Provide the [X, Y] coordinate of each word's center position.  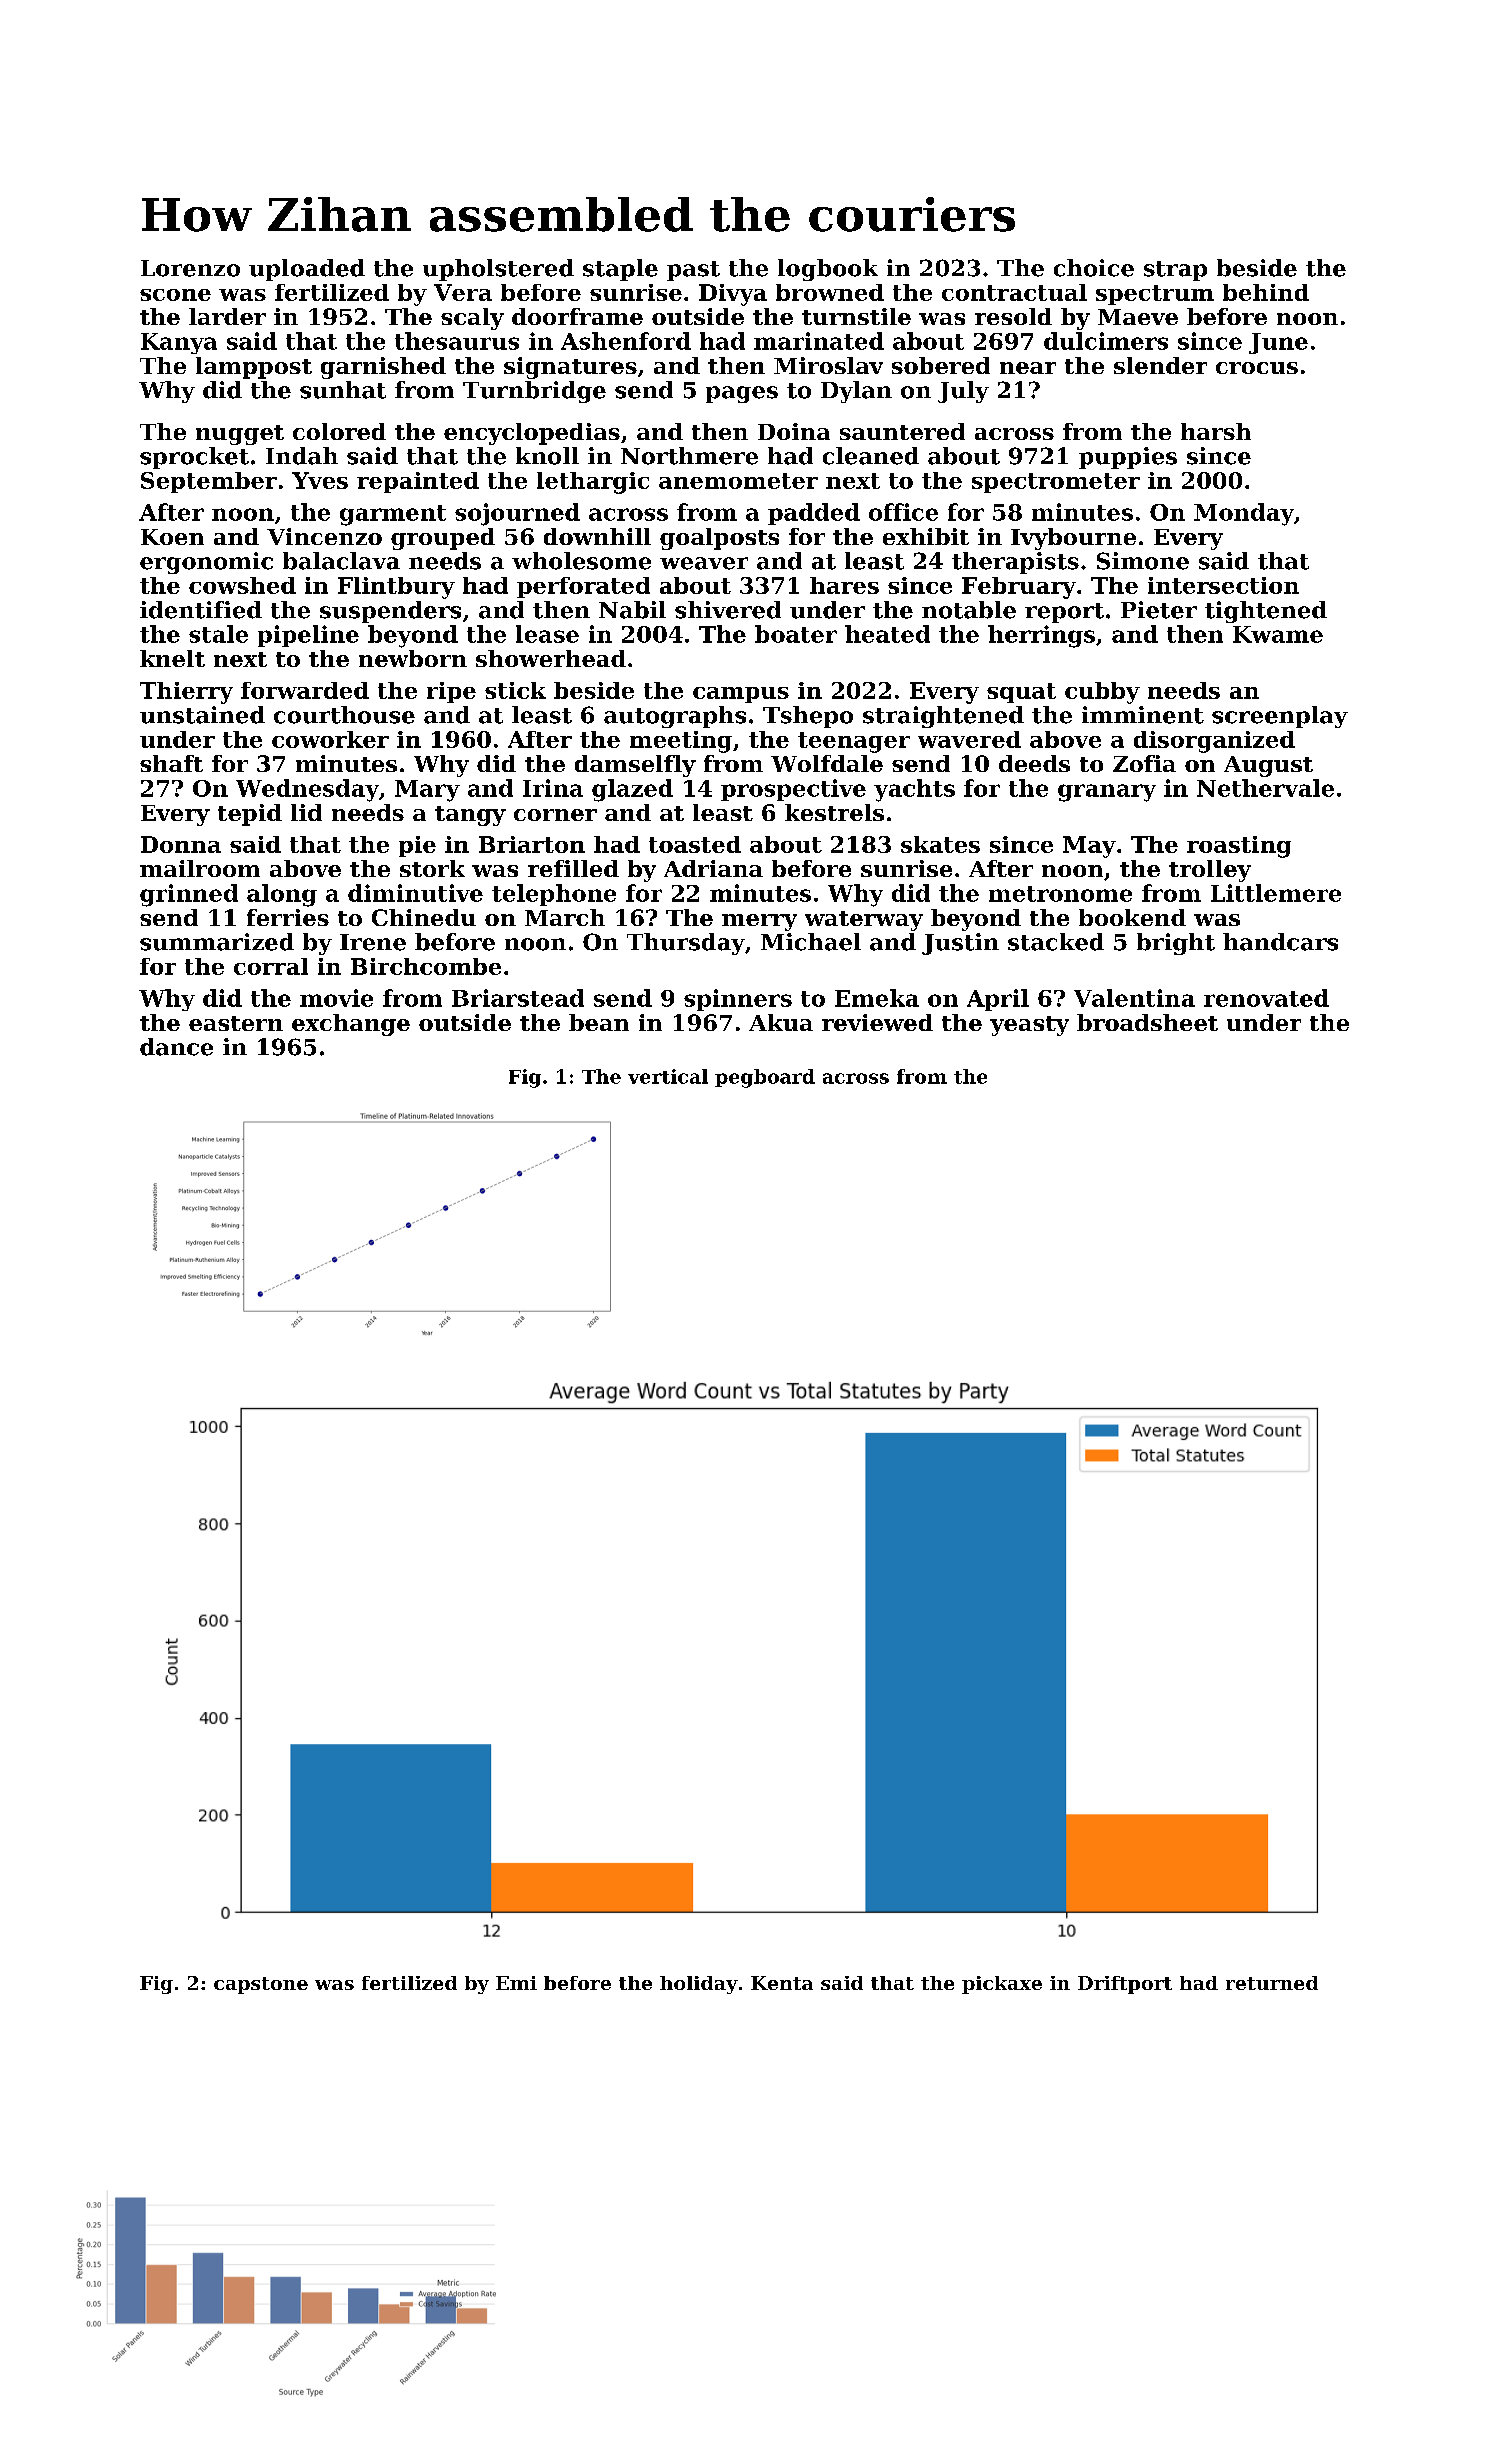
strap [1175, 271]
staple [620, 270]
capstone [261, 1985]
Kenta [782, 1983]
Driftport [1125, 1985]
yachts [914, 790]
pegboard [765, 1078]
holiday [699, 1985]
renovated [1266, 998]
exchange [351, 1025]
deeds [1034, 763]
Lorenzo [190, 268]
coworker [330, 739]
